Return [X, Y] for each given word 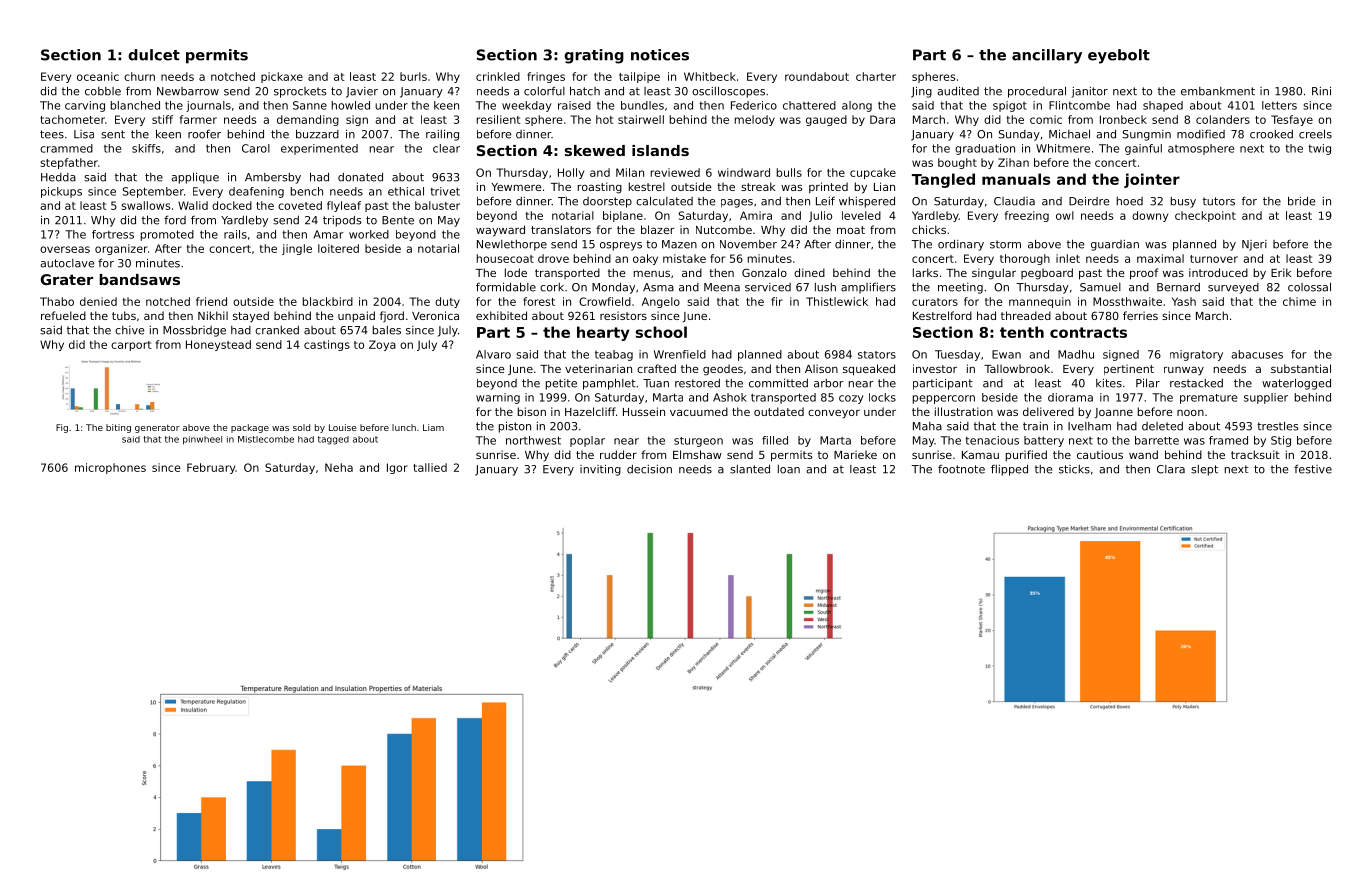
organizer [121, 249]
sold [301, 427]
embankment [1218, 91]
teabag [614, 355]
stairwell [641, 119]
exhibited [501, 315]
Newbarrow [188, 91]
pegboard [1047, 274]
